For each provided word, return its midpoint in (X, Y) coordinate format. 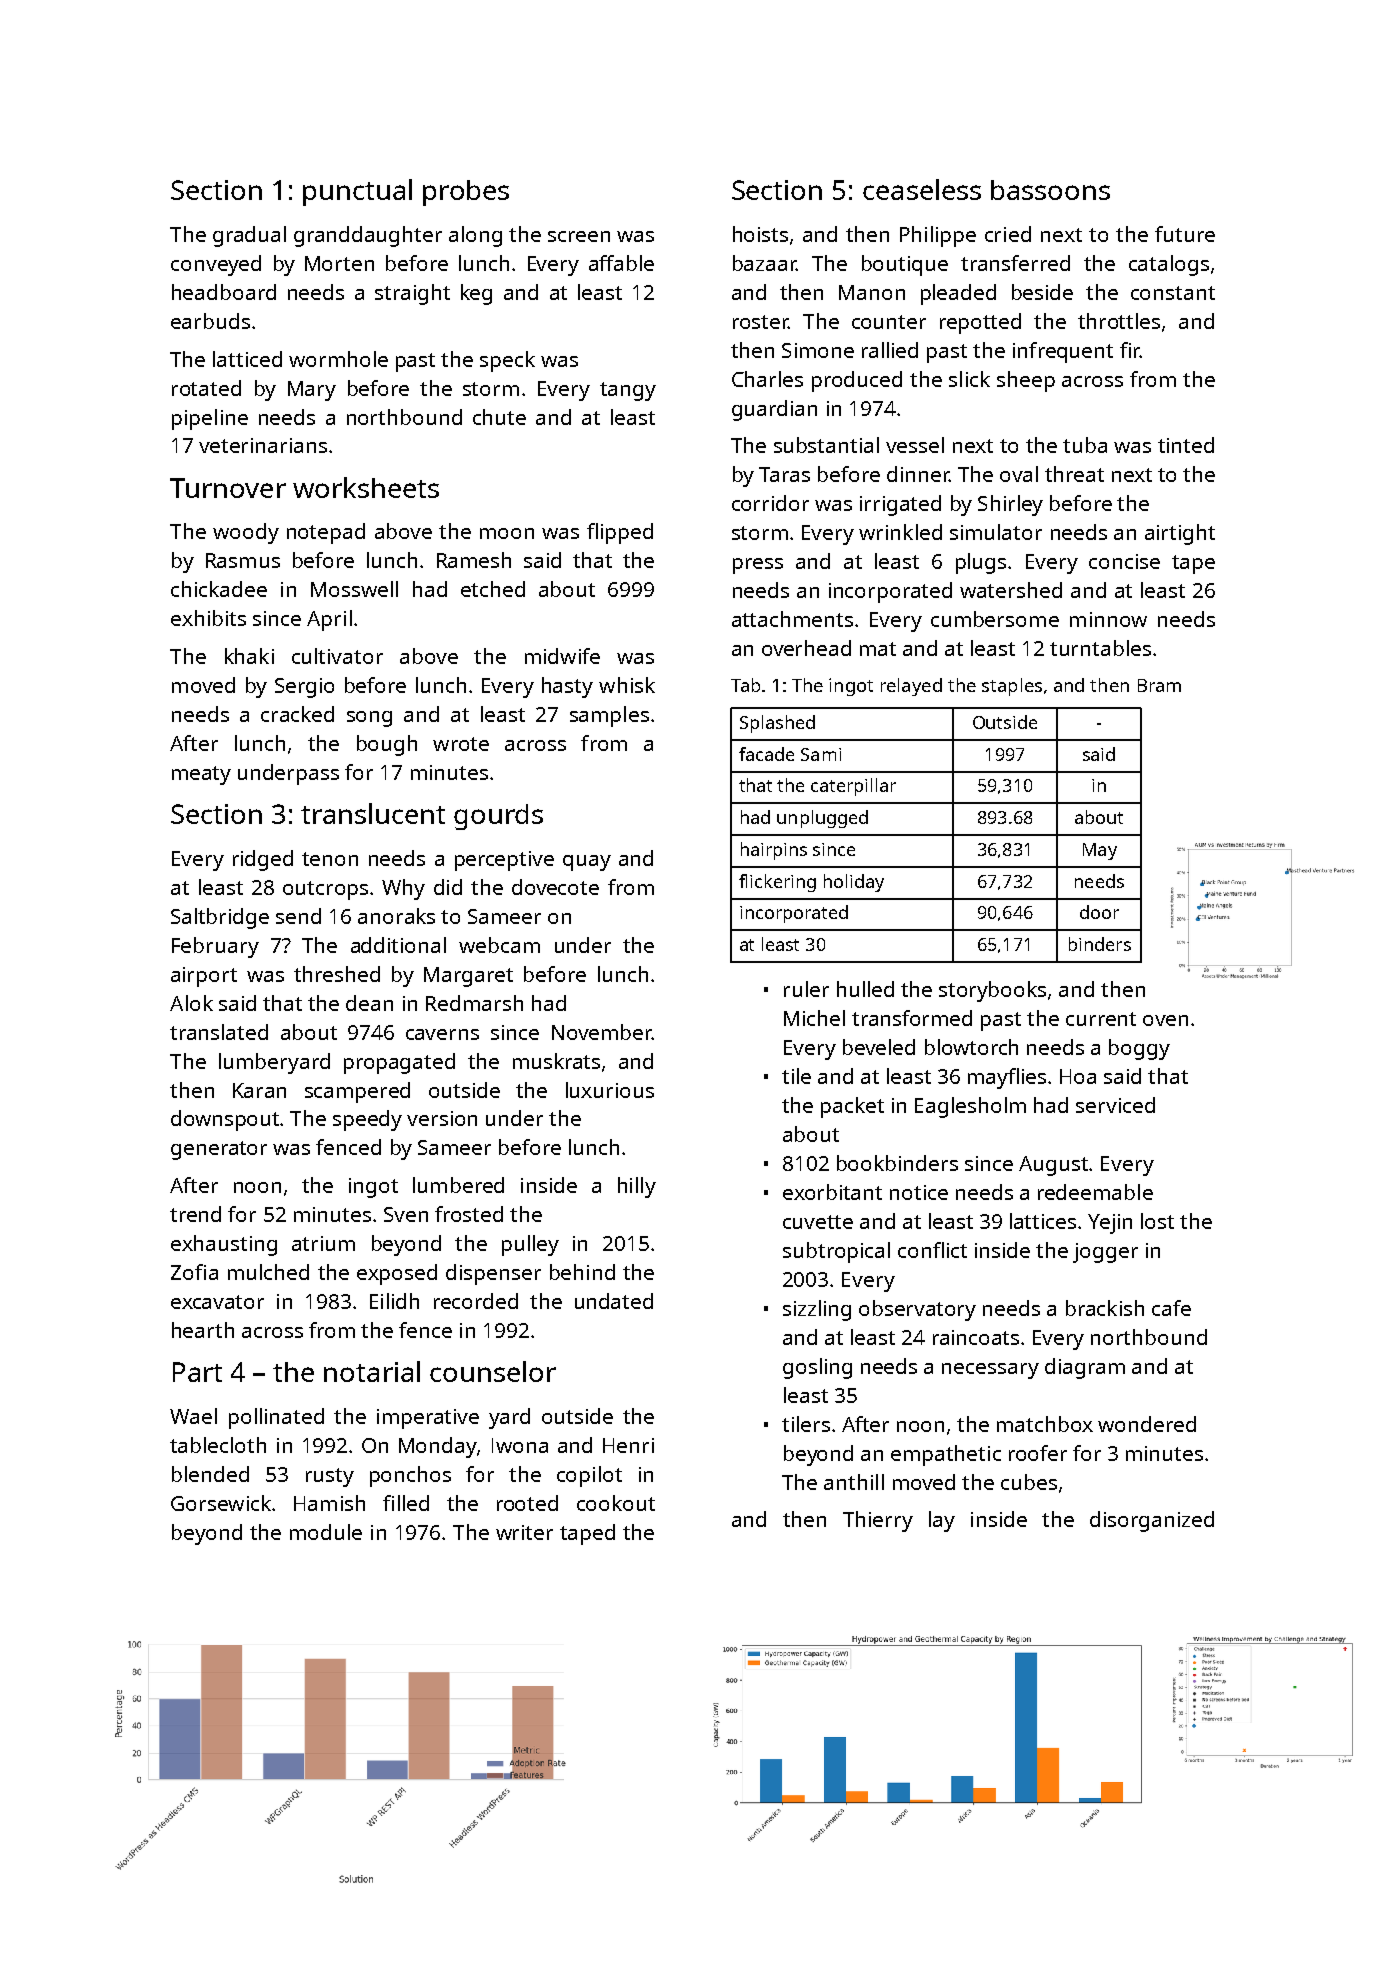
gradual (249, 236)
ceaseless (922, 189)
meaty (201, 775)
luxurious (610, 1090)
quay (587, 863)
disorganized (1152, 1521)
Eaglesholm (970, 1107)
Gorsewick (221, 1503)
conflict (932, 1250)
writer (524, 1532)
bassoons (1050, 190)
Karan (259, 1090)
